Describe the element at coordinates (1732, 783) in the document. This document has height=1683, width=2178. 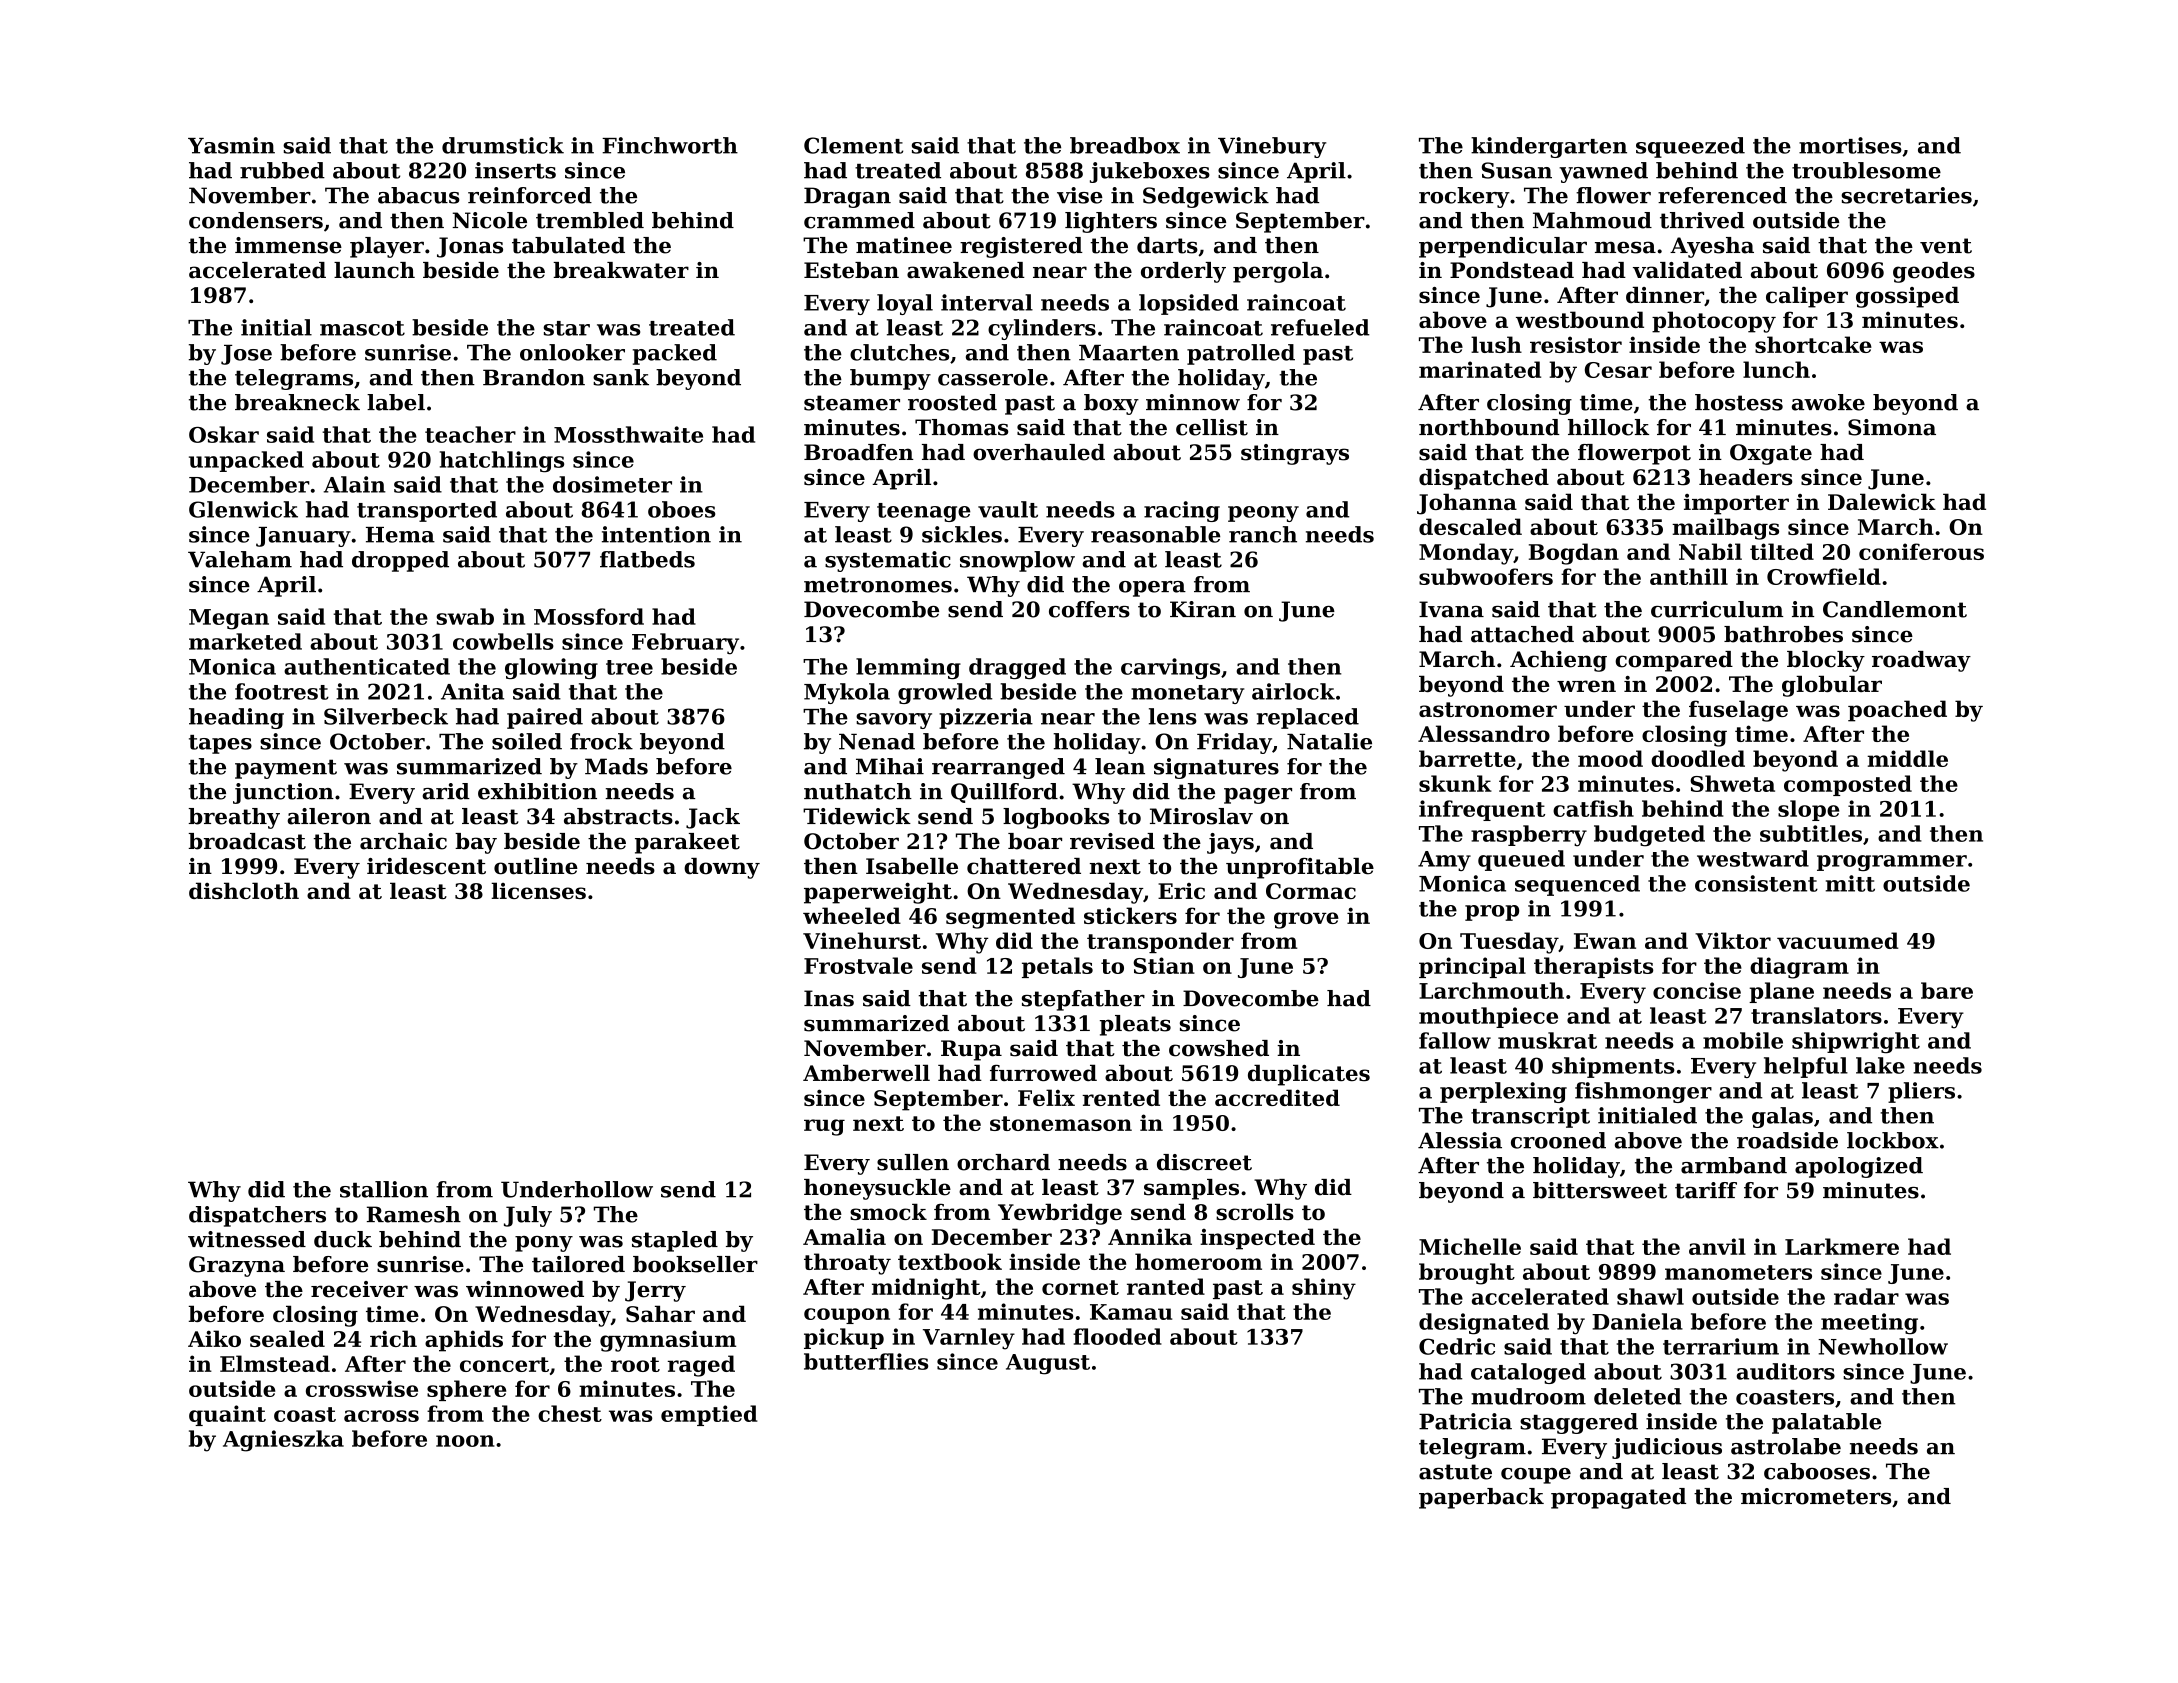
I see `Shweta` at that location.
